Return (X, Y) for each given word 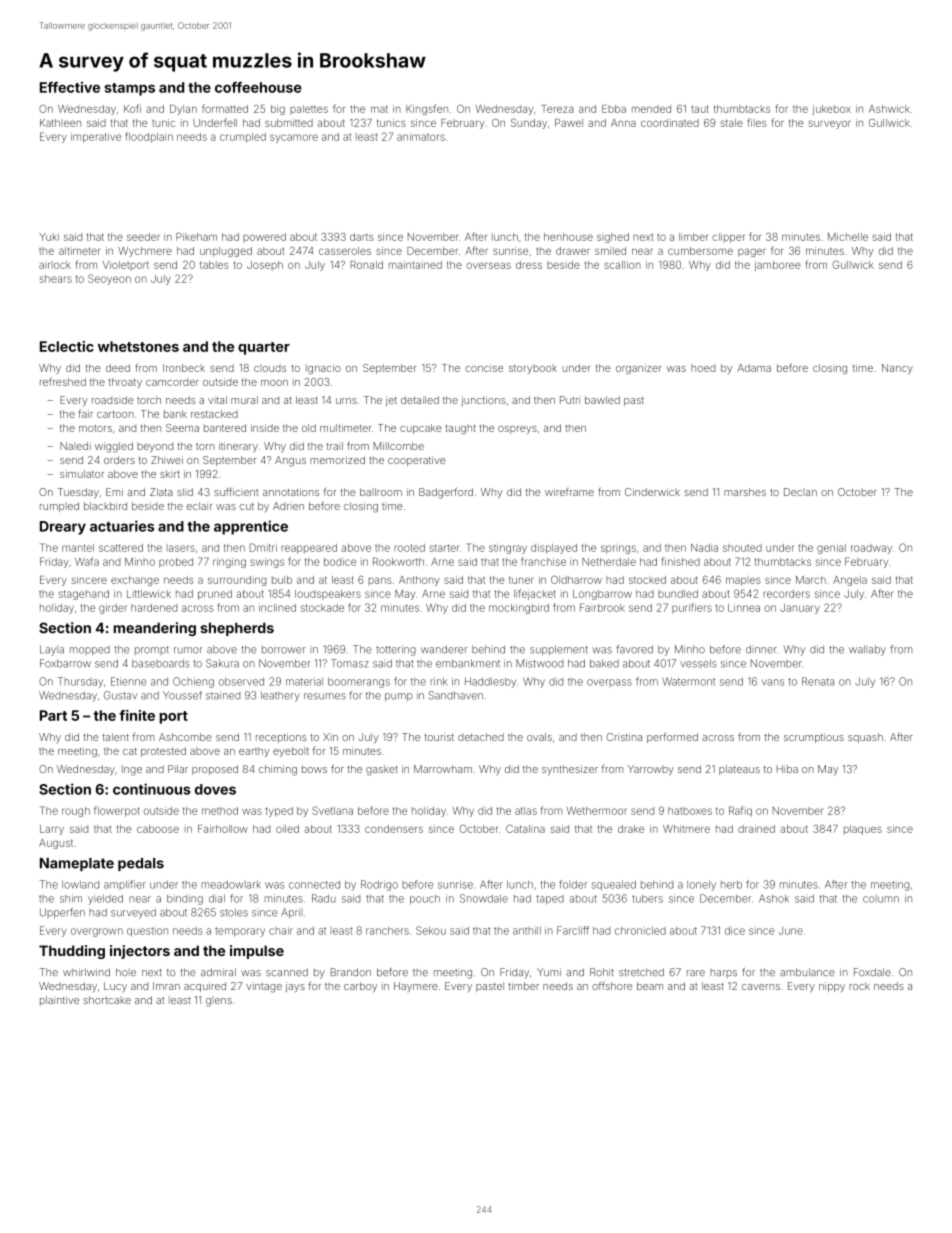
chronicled (640, 931)
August (56, 844)
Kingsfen (427, 109)
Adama (754, 368)
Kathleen (60, 123)
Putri (570, 400)
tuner (521, 580)
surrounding (237, 581)
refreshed (63, 381)
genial (831, 549)
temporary (240, 932)
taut (700, 109)
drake (631, 829)
